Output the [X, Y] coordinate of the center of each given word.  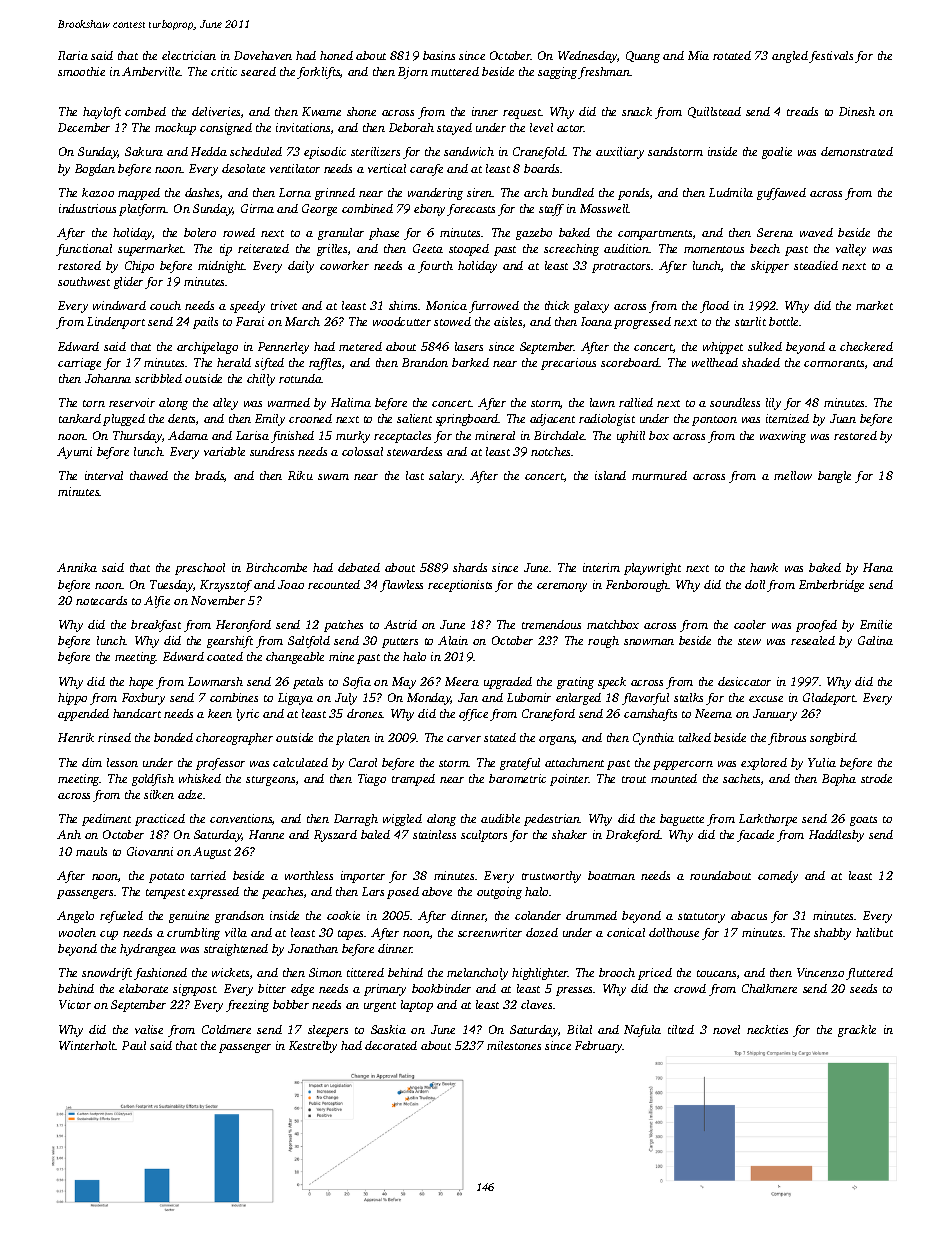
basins [439, 55]
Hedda [209, 151]
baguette [682, 820]
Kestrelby [313, 1047]
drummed [591, 915]
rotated [732, 55]
